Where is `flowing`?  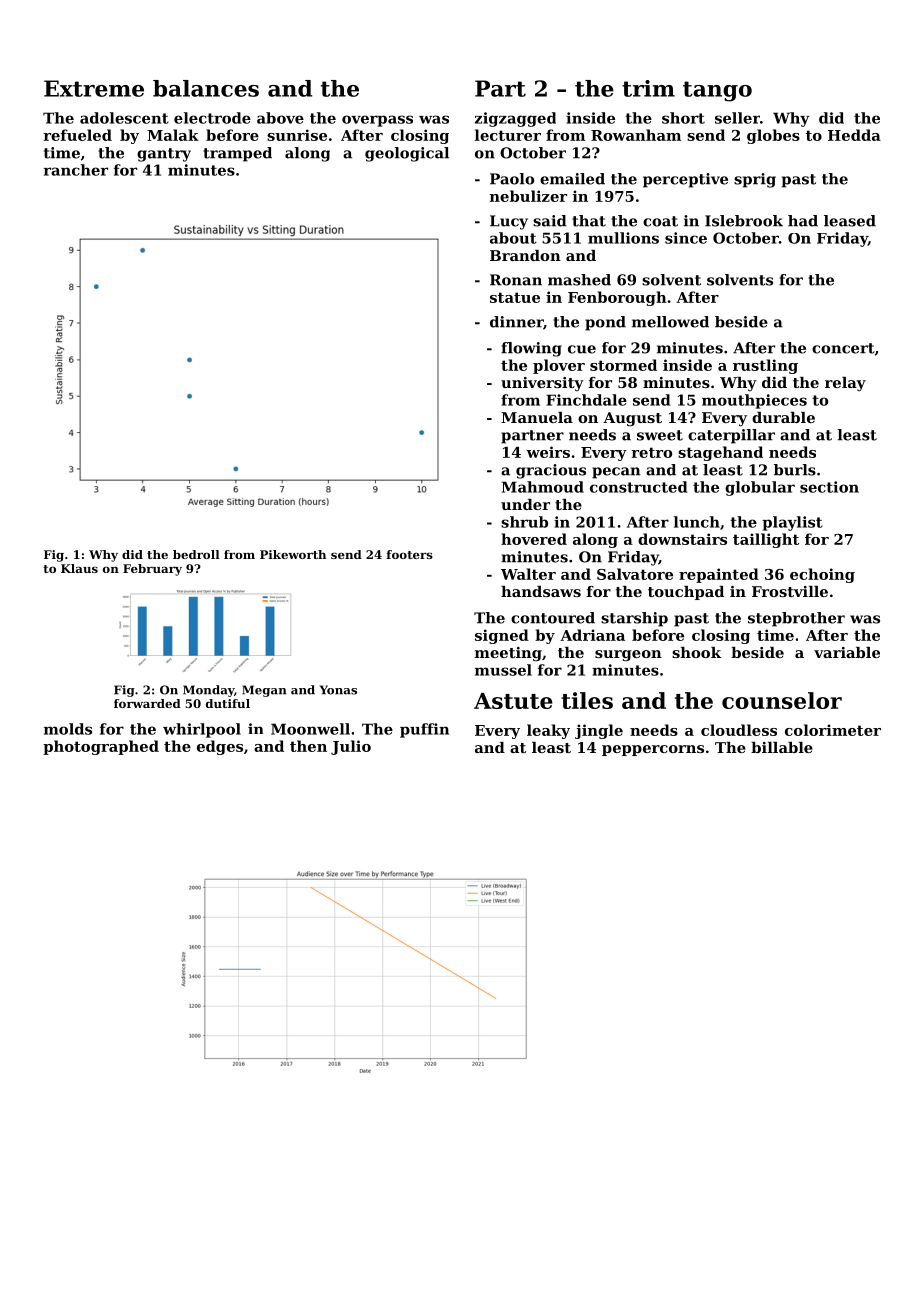
flowing is located at coordinates (531, 349).
